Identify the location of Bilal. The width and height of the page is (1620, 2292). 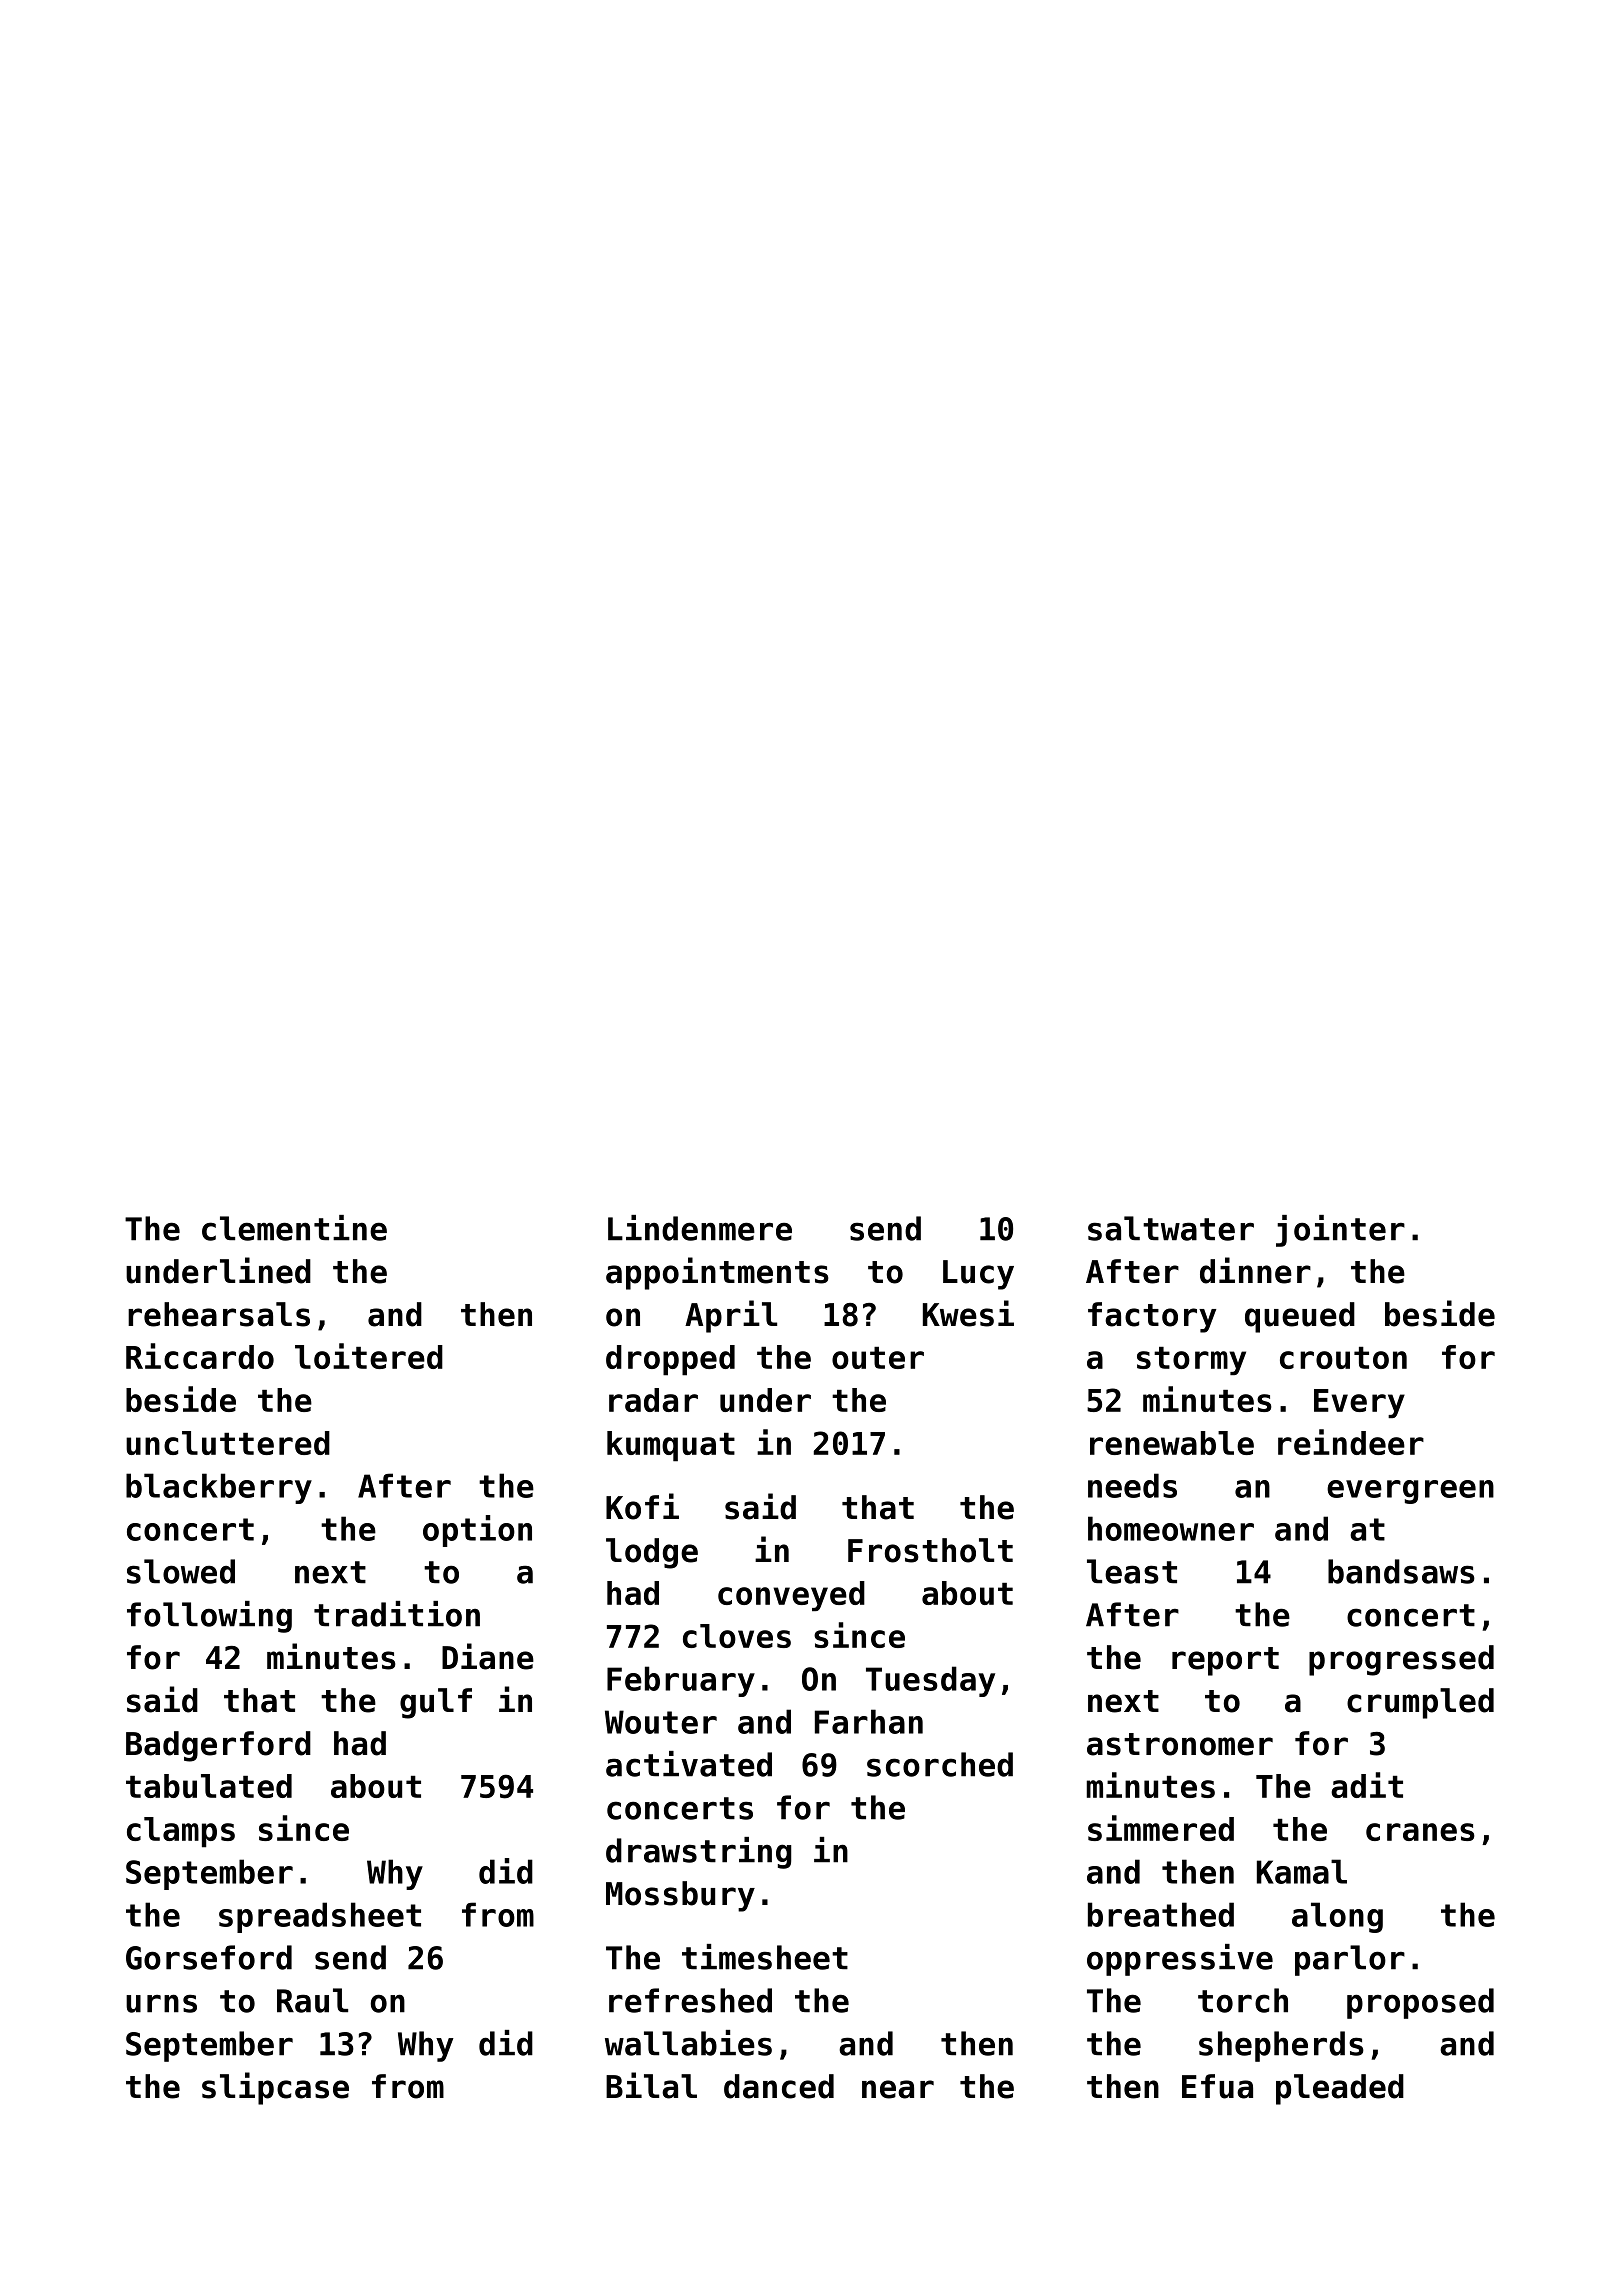
(651, 2085).
